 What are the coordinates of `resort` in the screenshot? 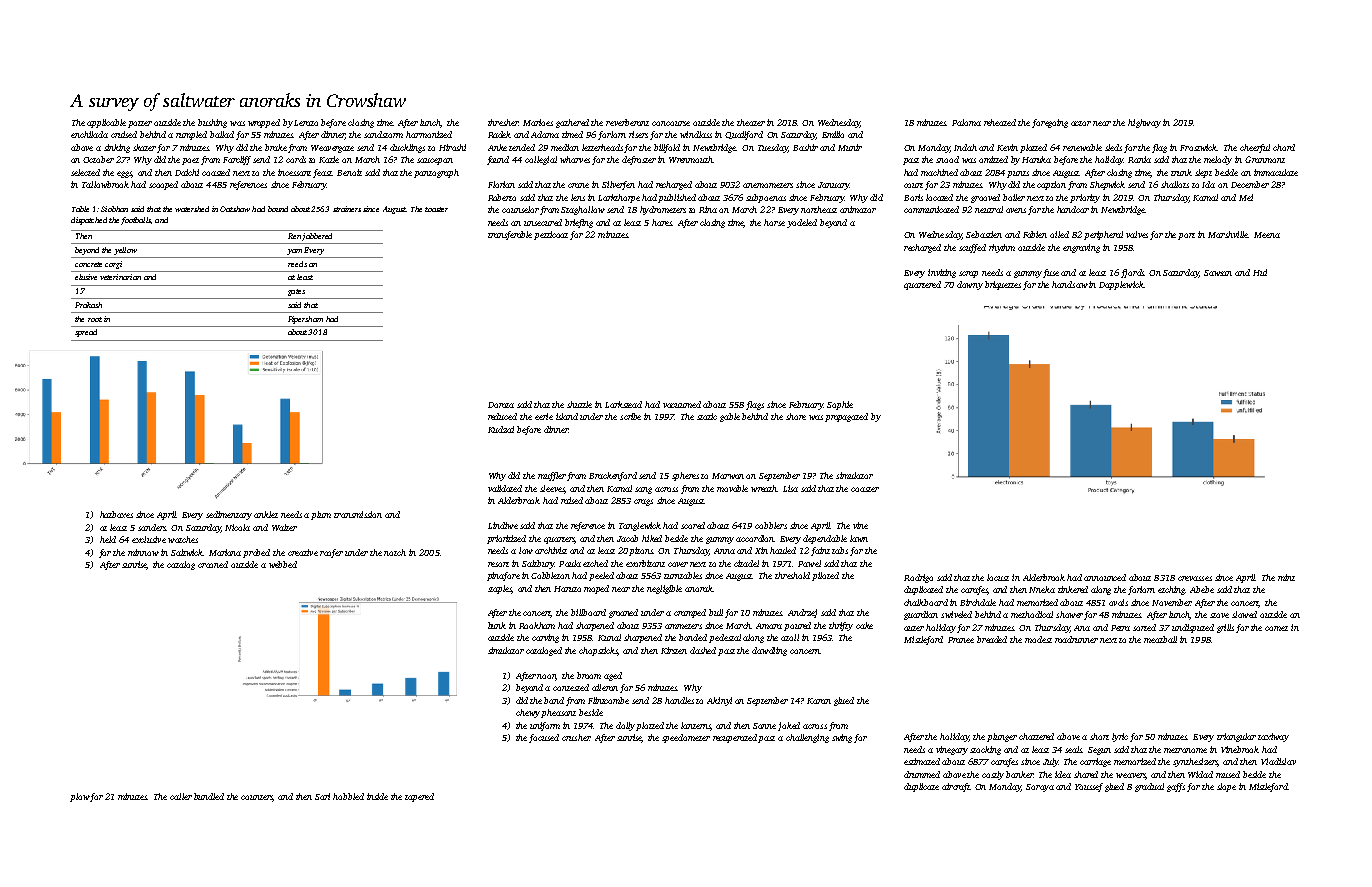 It's located at (498, 564).
